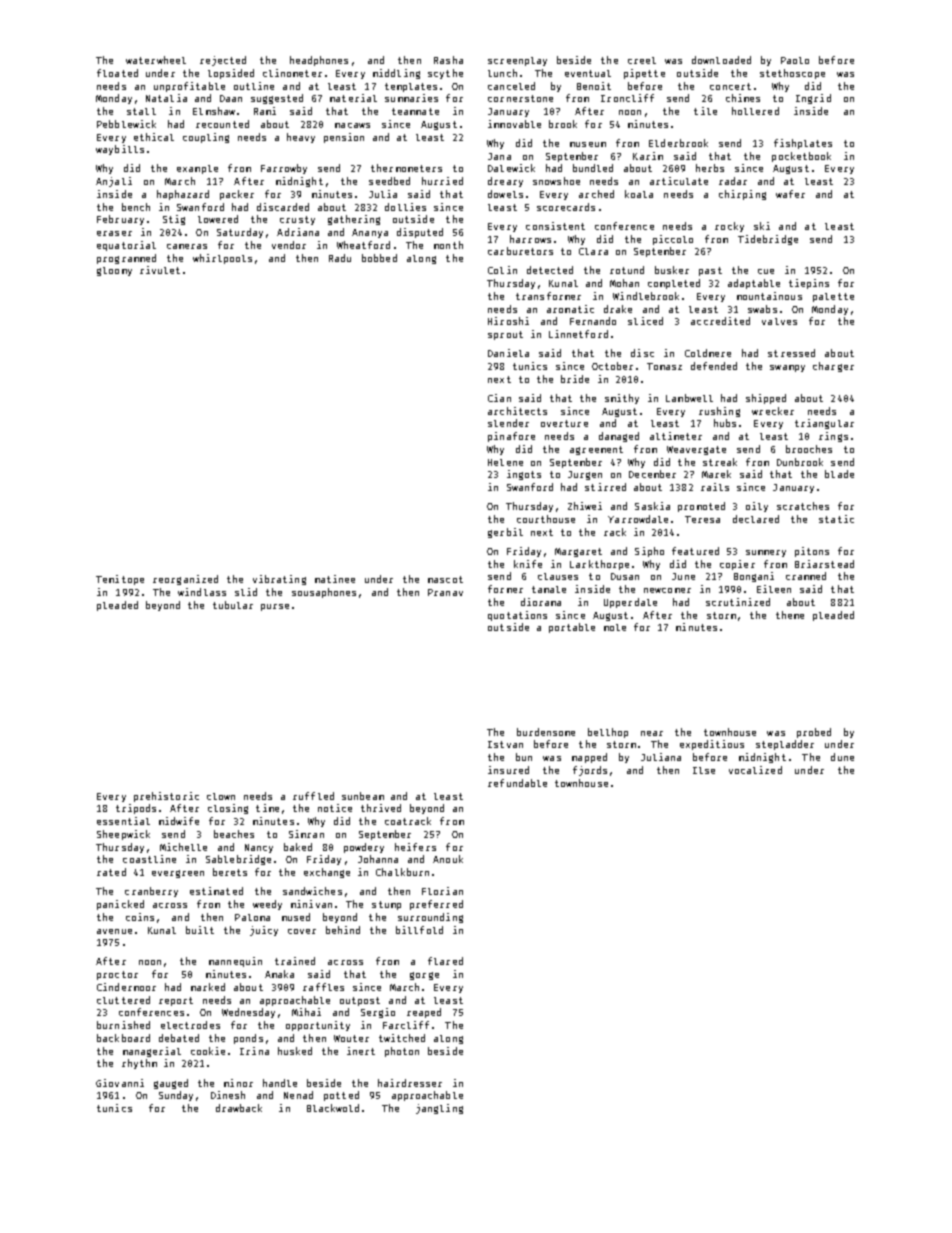 The height and width of the screenshot is (1233, 952). What do you see at coordinates (564, 423) in the screenshot?
I see `overture` at bounding box center [564, 423].
